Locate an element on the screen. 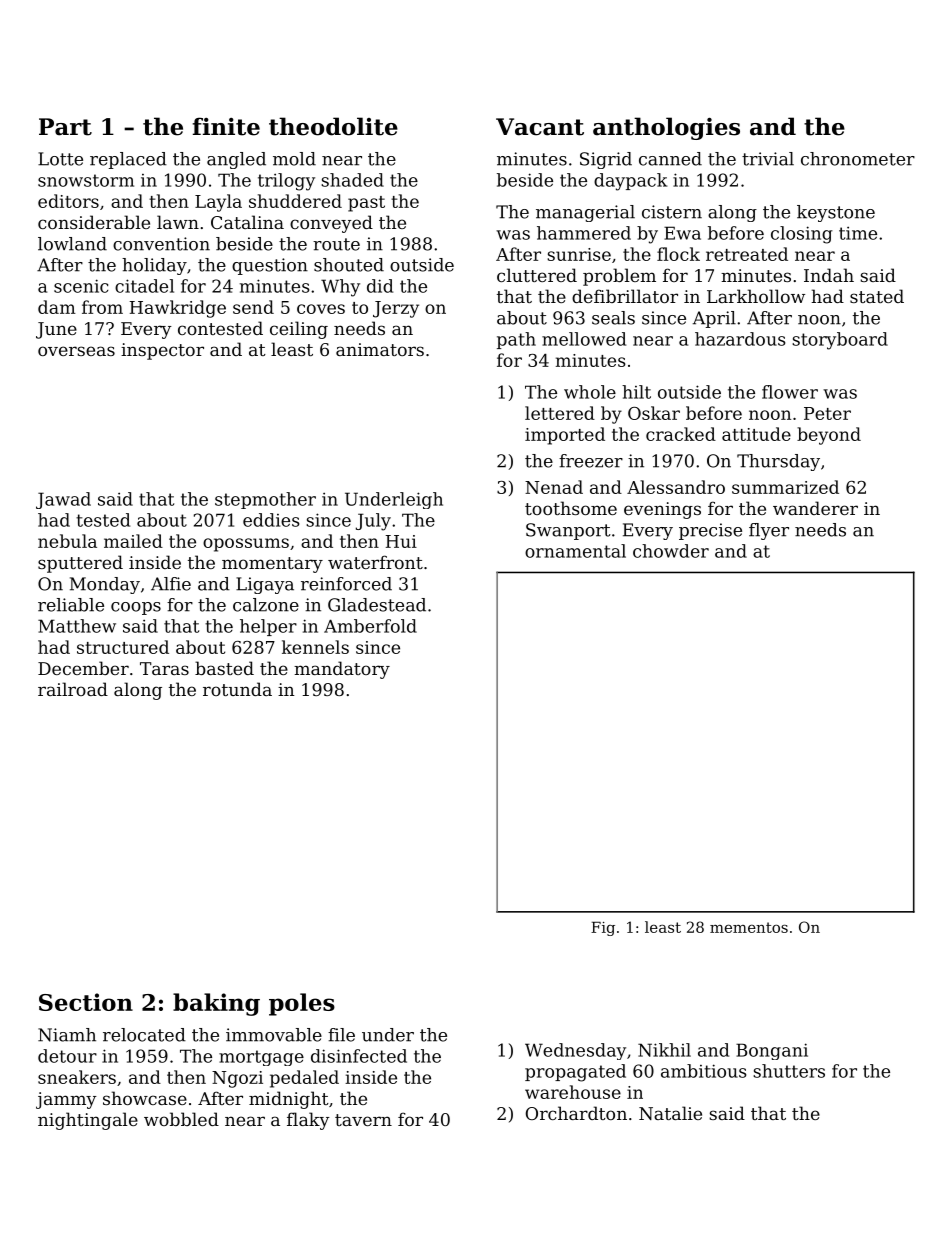 The image size is (952, 1233). wanderer is located at coordinates (815, 508).
